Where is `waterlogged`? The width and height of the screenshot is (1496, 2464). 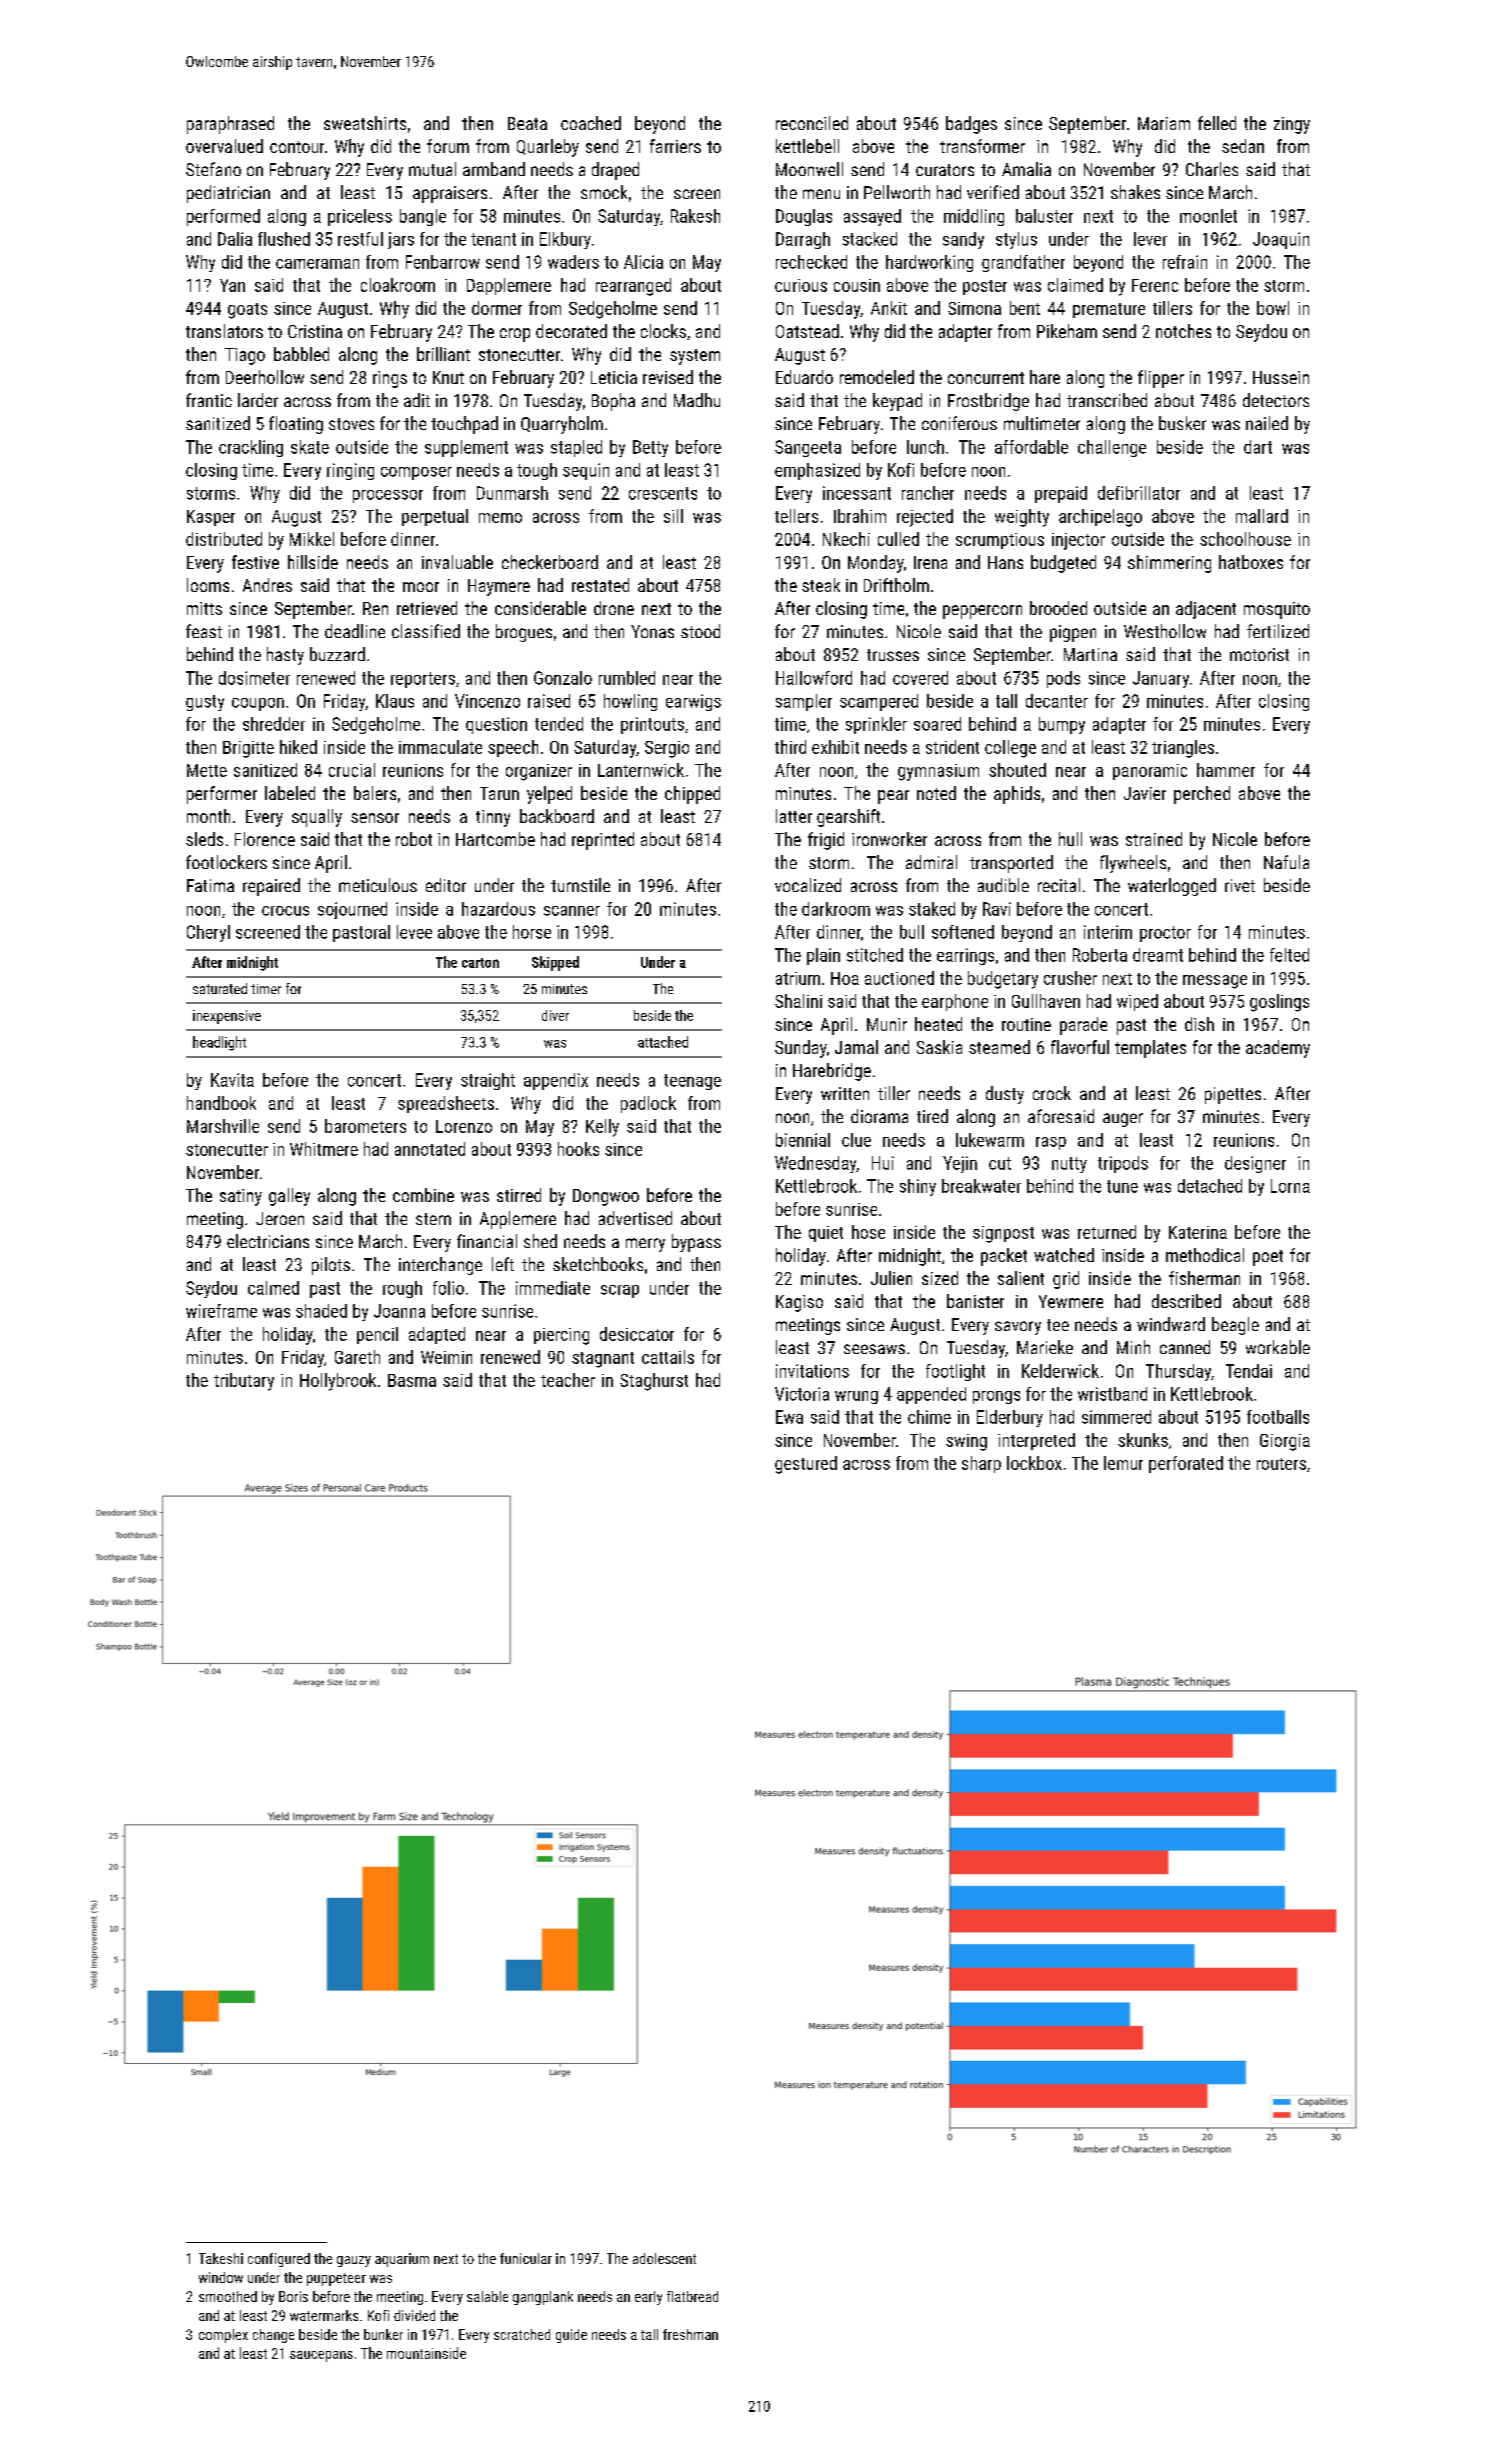 waterlogged is located at coordinates (1172, 887).
